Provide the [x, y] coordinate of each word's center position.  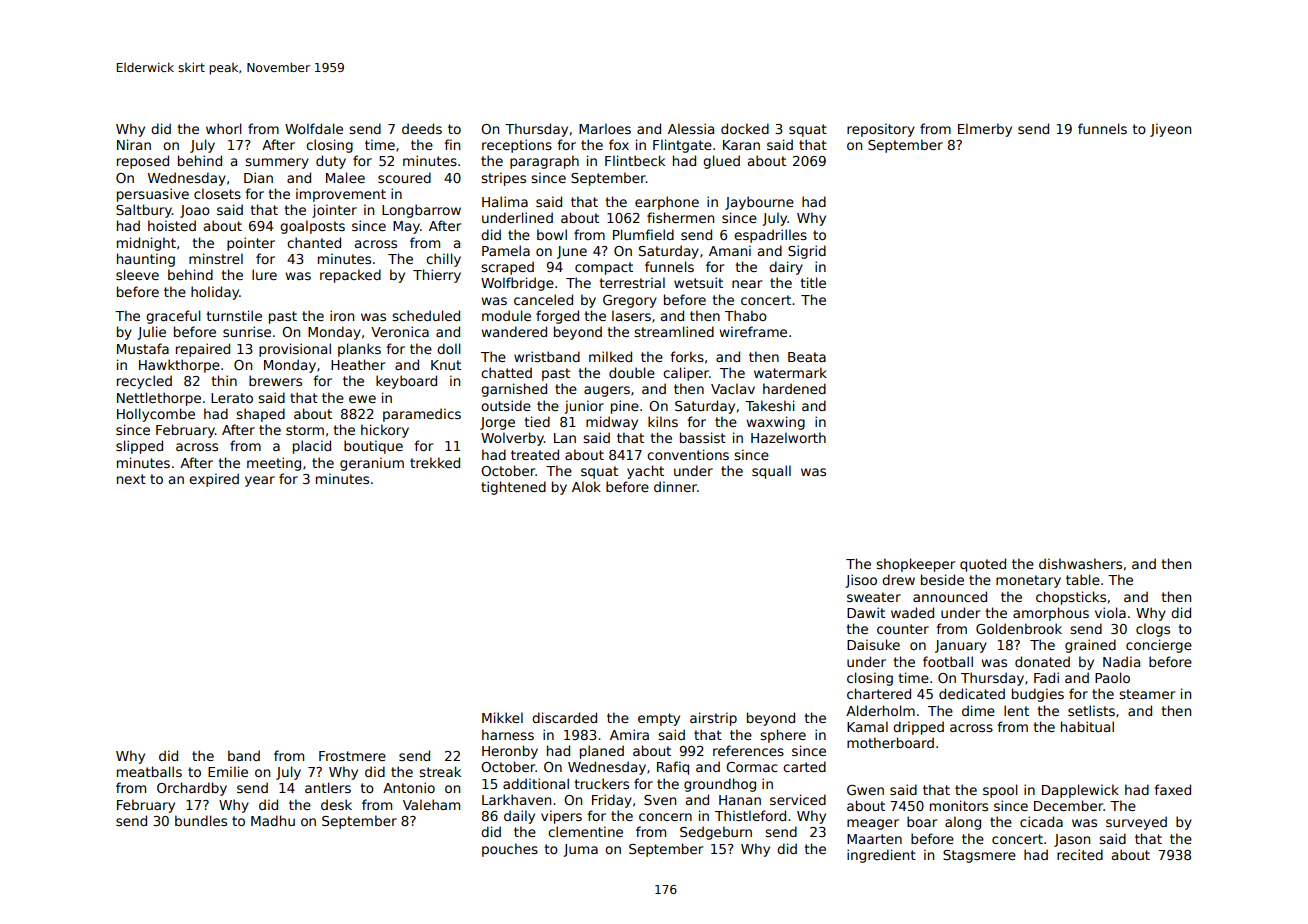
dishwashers [1080, 563]
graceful [173, 317]
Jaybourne [759, 203]
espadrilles [770, 236]
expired [214, 480]
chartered [879, 693]
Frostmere [352, 756]
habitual [1087, 726]
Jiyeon [1170, 130]
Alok [586, 486]
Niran [134, 144]
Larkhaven [516, 799]
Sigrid [807, 252]
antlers [328, 787]
